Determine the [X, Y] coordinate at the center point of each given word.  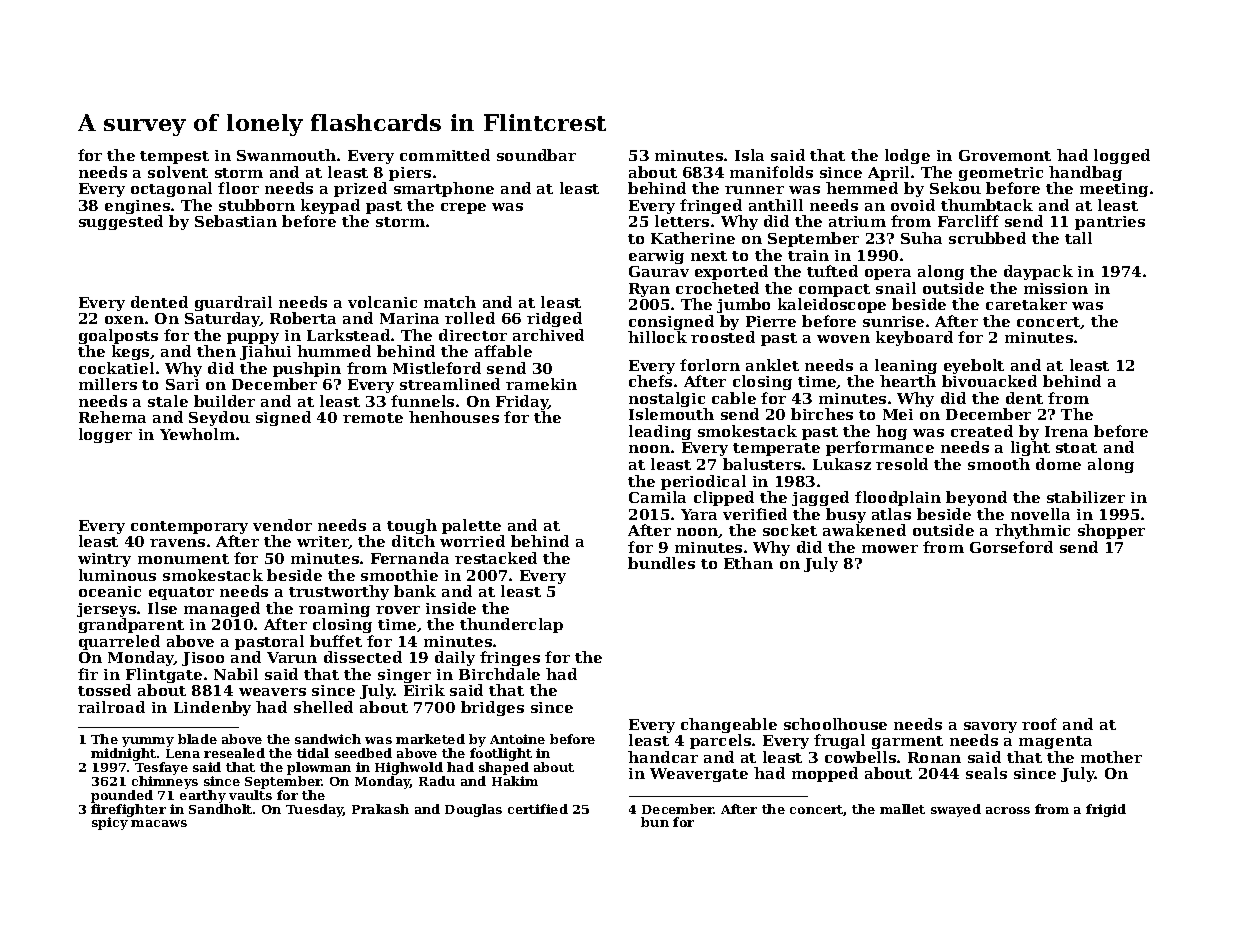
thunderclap [511, 625]
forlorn [710, 365]
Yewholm [197, 434]
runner [754, 190]
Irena [1066, 431]
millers [108, 384]
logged [1122, 156]
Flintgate [164, 675]
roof [1039, 724]
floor [238, 188]
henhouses [454, 417]
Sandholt [220, 809]
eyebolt [973, 367]
